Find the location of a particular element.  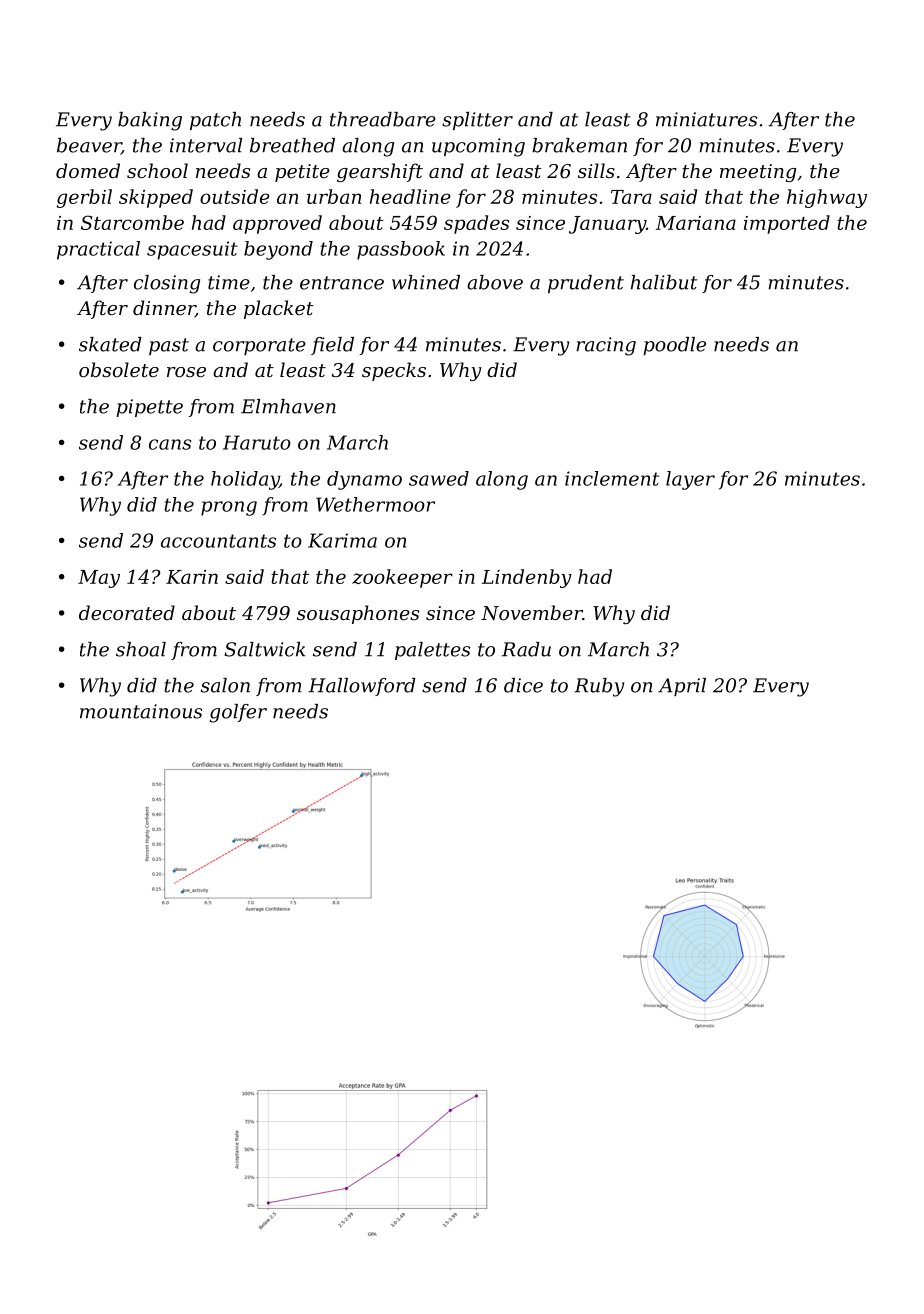

patch is located at coordinates (215, 121).
